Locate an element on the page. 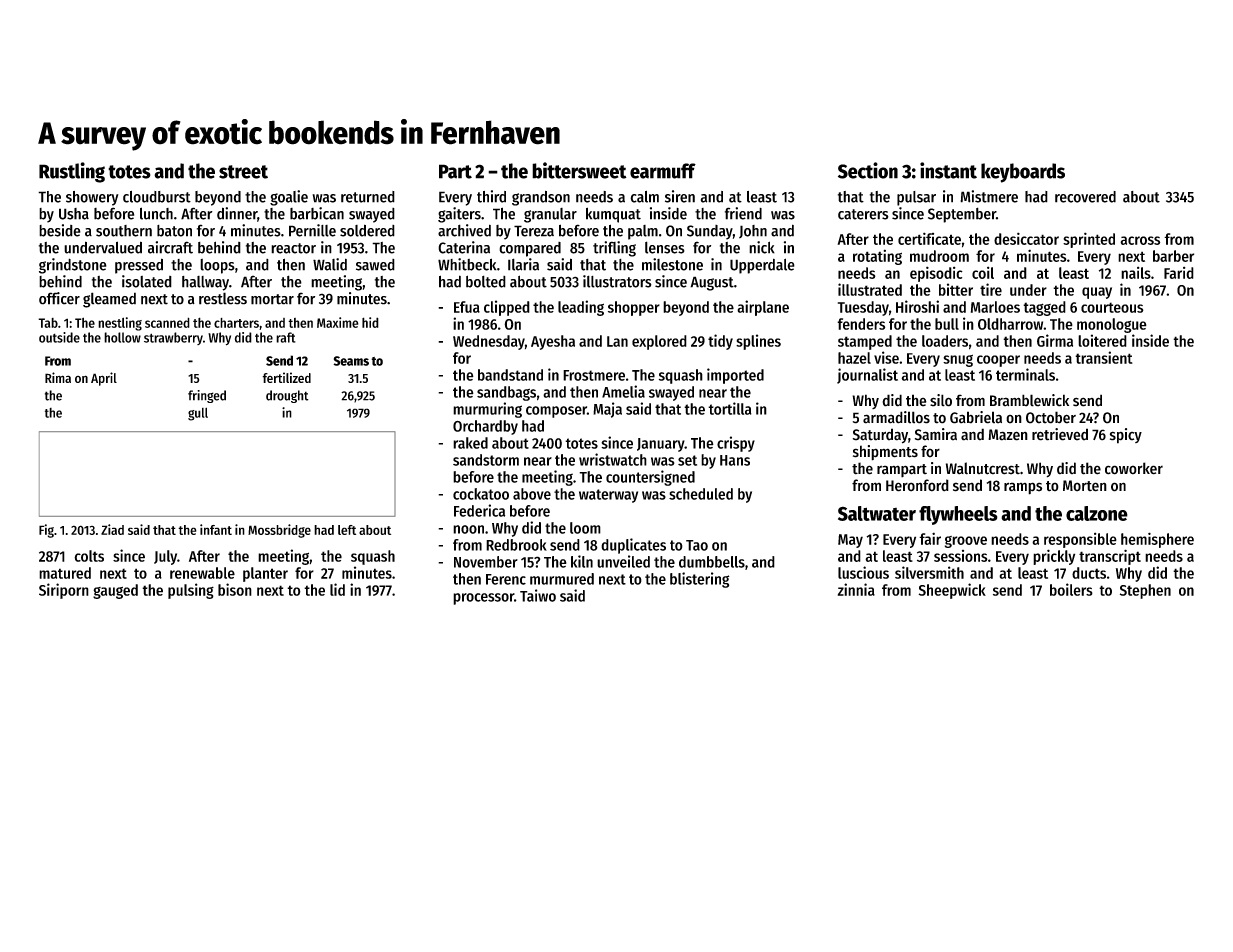 The height and width of the page is (952, 1233). instant is located at coordinates (948, 170).
